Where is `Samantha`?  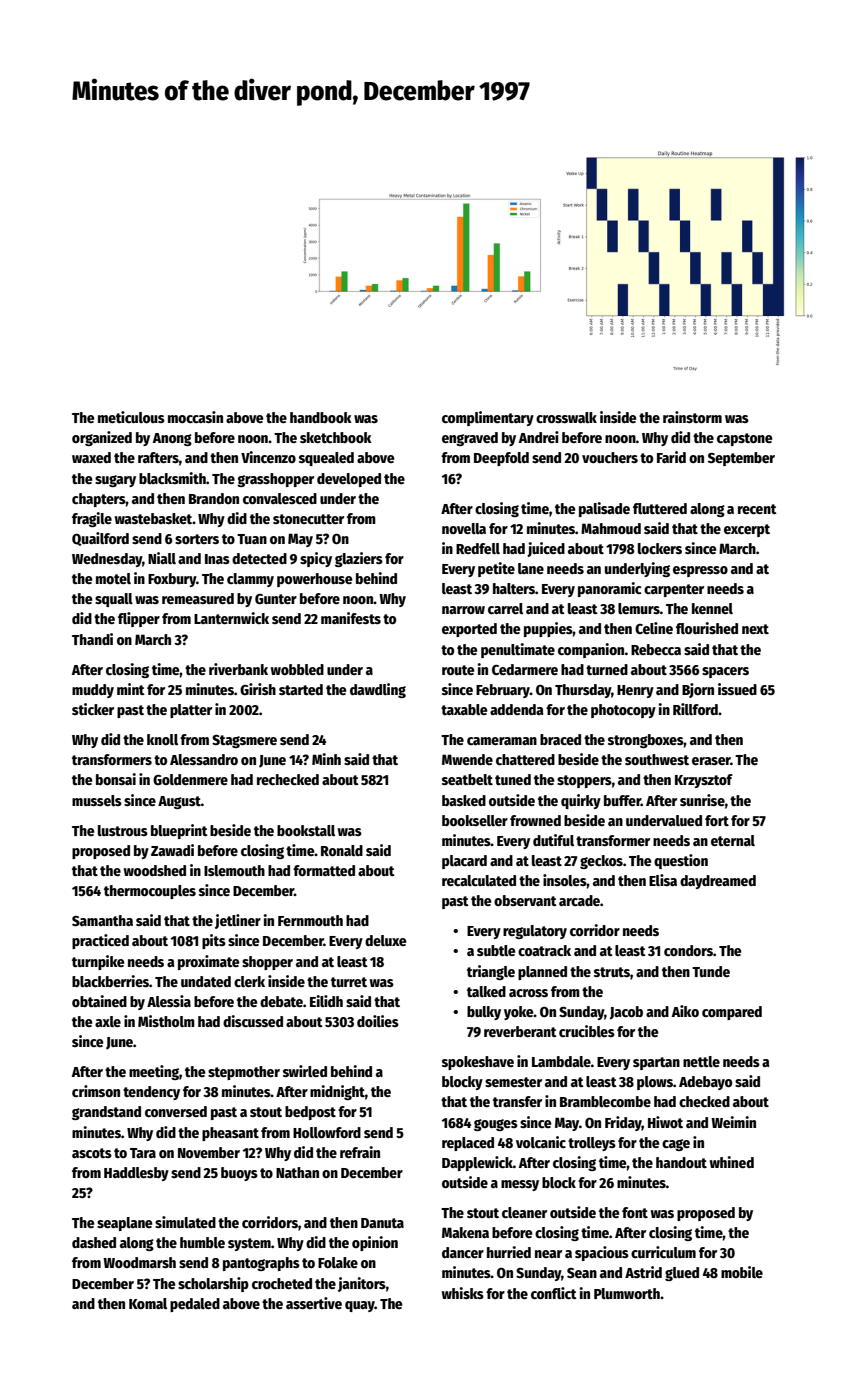
Samantha is located at coordinates (102, 920).
